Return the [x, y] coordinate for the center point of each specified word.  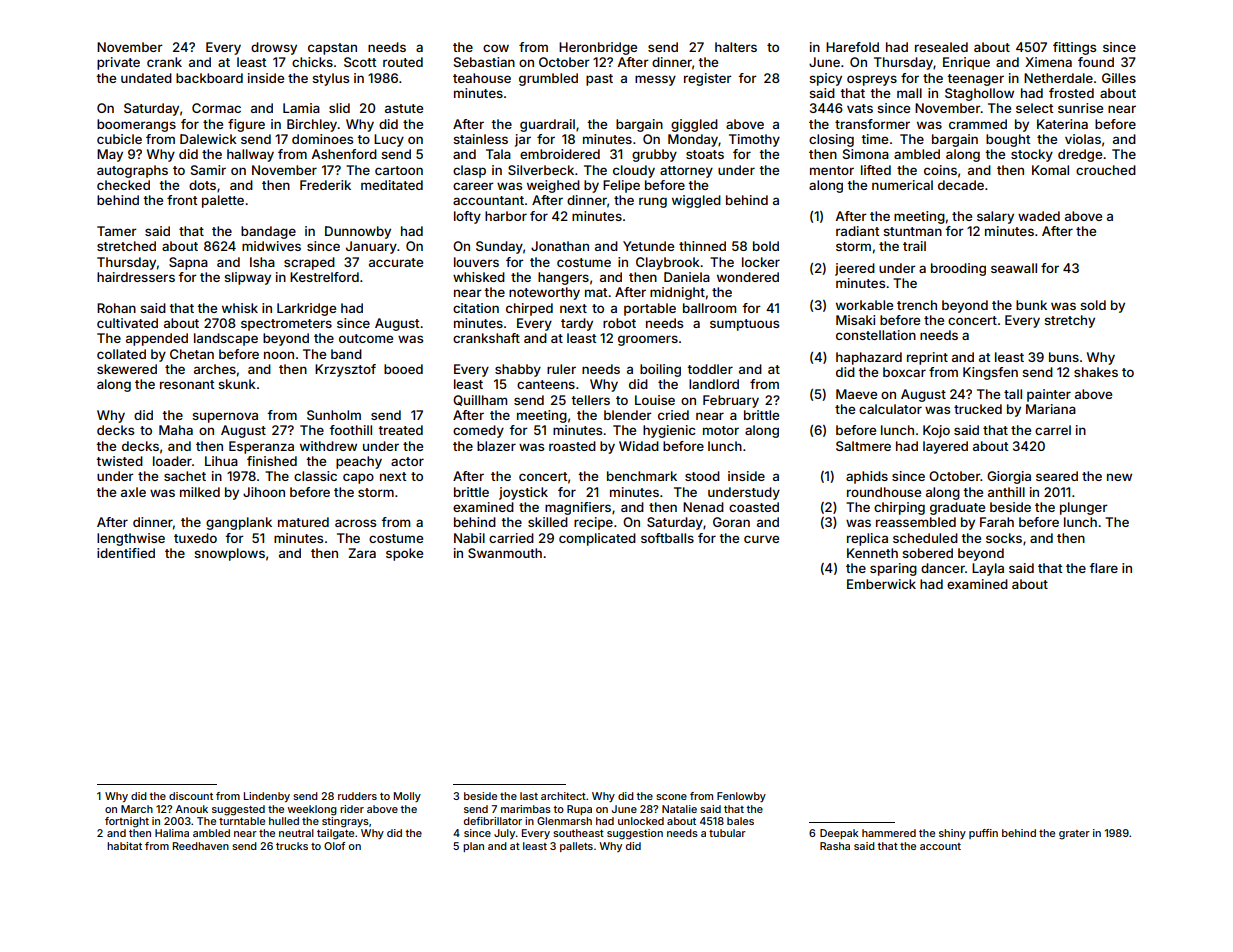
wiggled [696, 201]
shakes [1096, 372]
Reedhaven [201, 846]
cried [673, 415]
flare [1103, 568]
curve [761, 539]
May [110, 155]
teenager [975, 80]
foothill [350, 430]
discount [191, 796]
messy [655, 80]
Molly [407, 797]
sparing [893, 569]
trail [914, 246]
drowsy [274, 48]
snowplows [229, 554]
